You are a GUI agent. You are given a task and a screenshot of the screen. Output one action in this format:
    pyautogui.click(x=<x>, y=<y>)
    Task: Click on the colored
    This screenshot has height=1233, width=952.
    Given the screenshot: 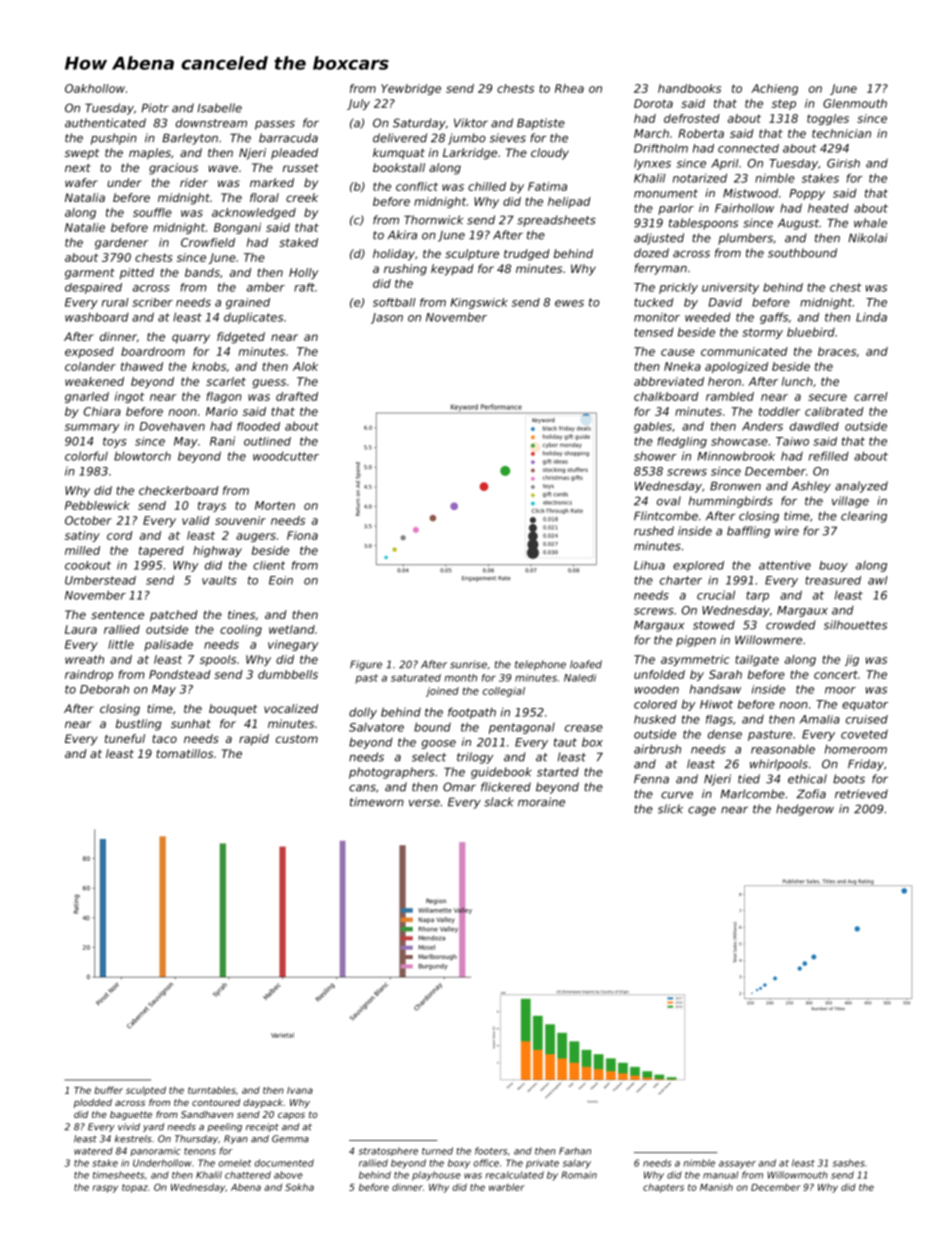 What is the action you would take?
    pyautogui.click(x=655, y=704)
